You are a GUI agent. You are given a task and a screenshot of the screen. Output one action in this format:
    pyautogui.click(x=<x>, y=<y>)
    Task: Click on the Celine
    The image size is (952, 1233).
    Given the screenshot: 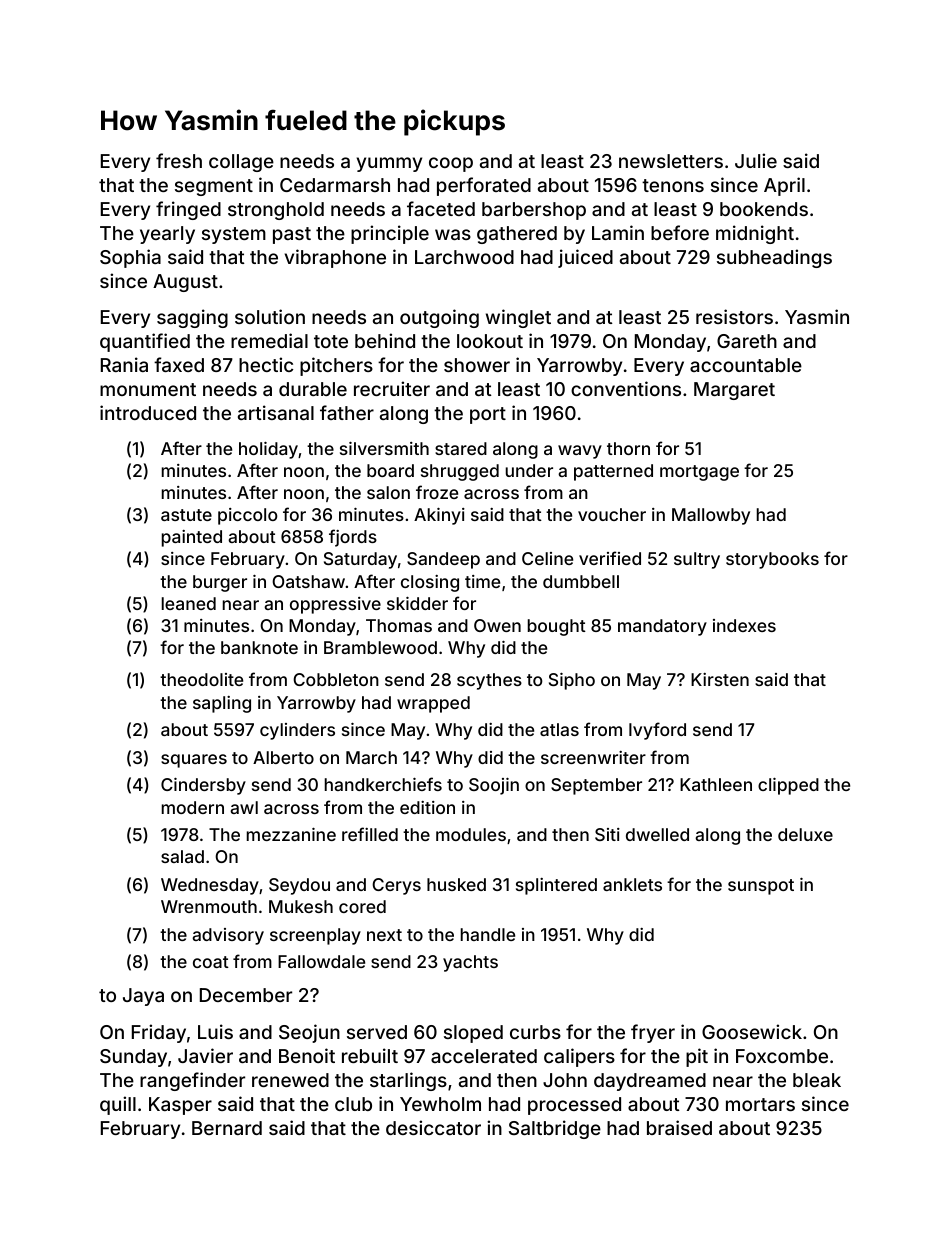 What is the action you would take?
    pyautogui.click(x=547, y=558)
